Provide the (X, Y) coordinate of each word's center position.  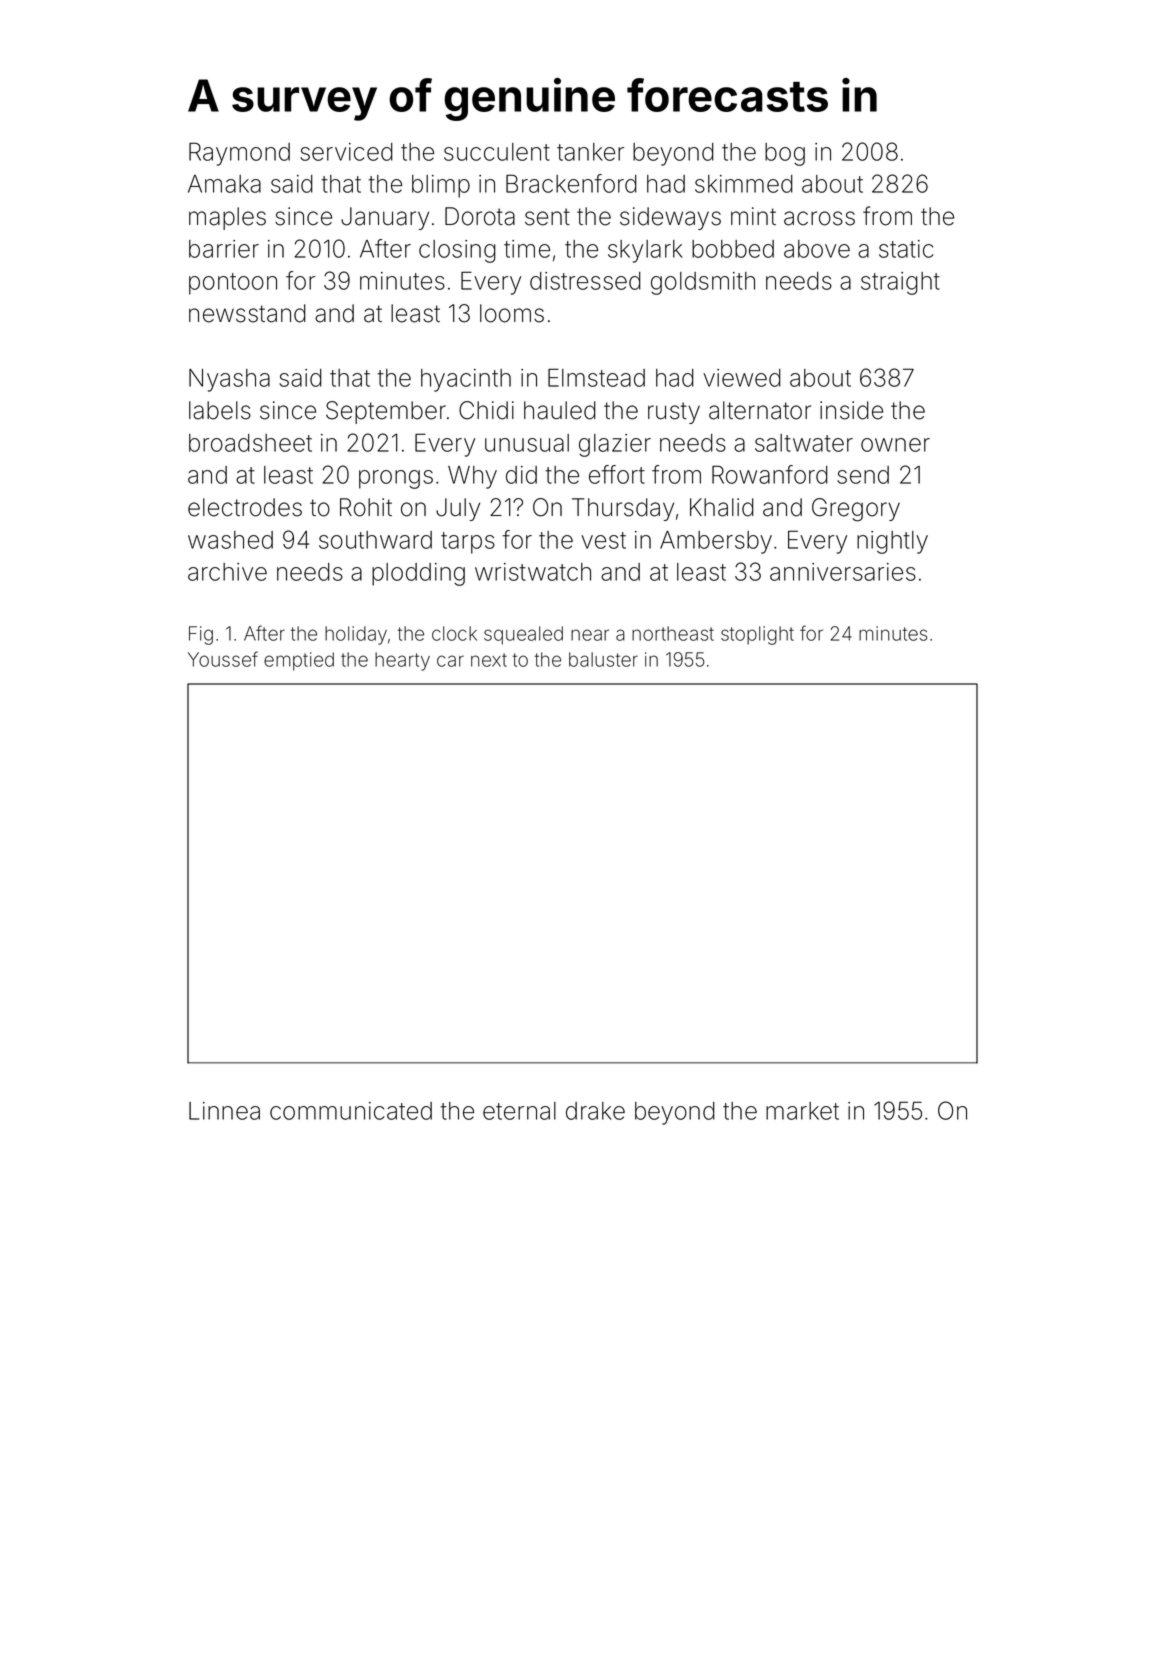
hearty (402, 661)
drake (595, 1111)
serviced (346, 152)
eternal (519, 1111)
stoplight (757, 635)
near (590, 635)
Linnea (224, 1111)
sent (547, 217)
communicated (351, 1111)
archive (227, 572)
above (817, 249)
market (802, 1111)
